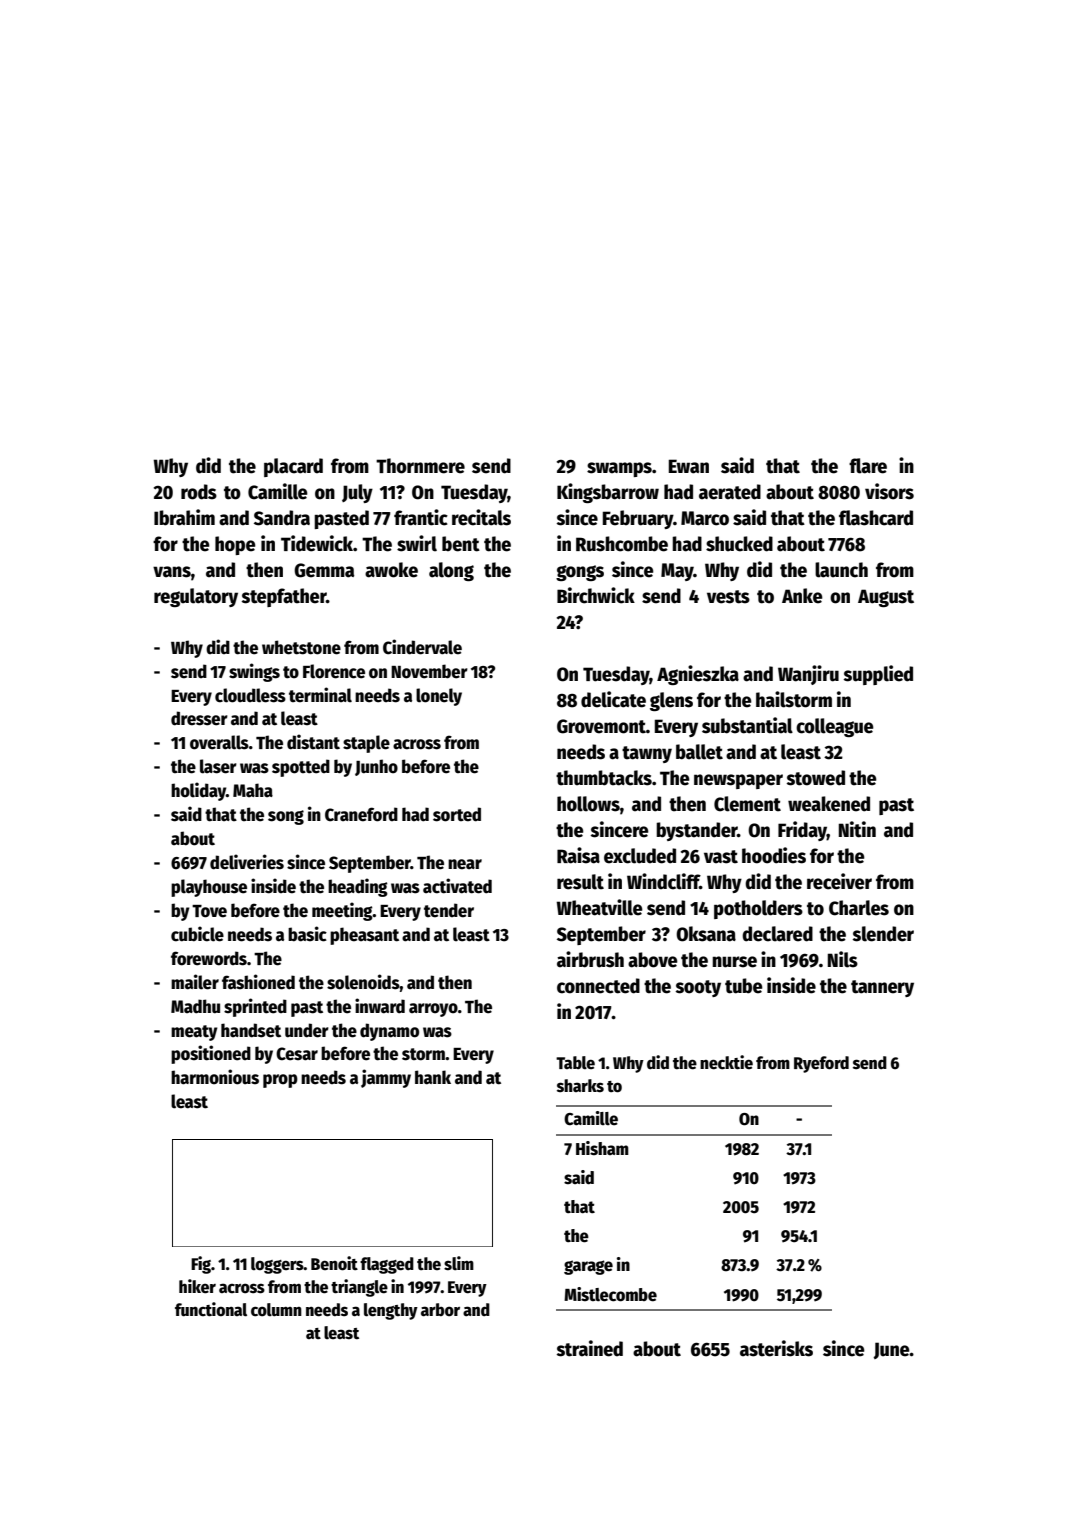 The image size is (1068, 1517). Describe the element at coordinates (420, 466) in the screenshot. I see `Thornmere` at that location.
